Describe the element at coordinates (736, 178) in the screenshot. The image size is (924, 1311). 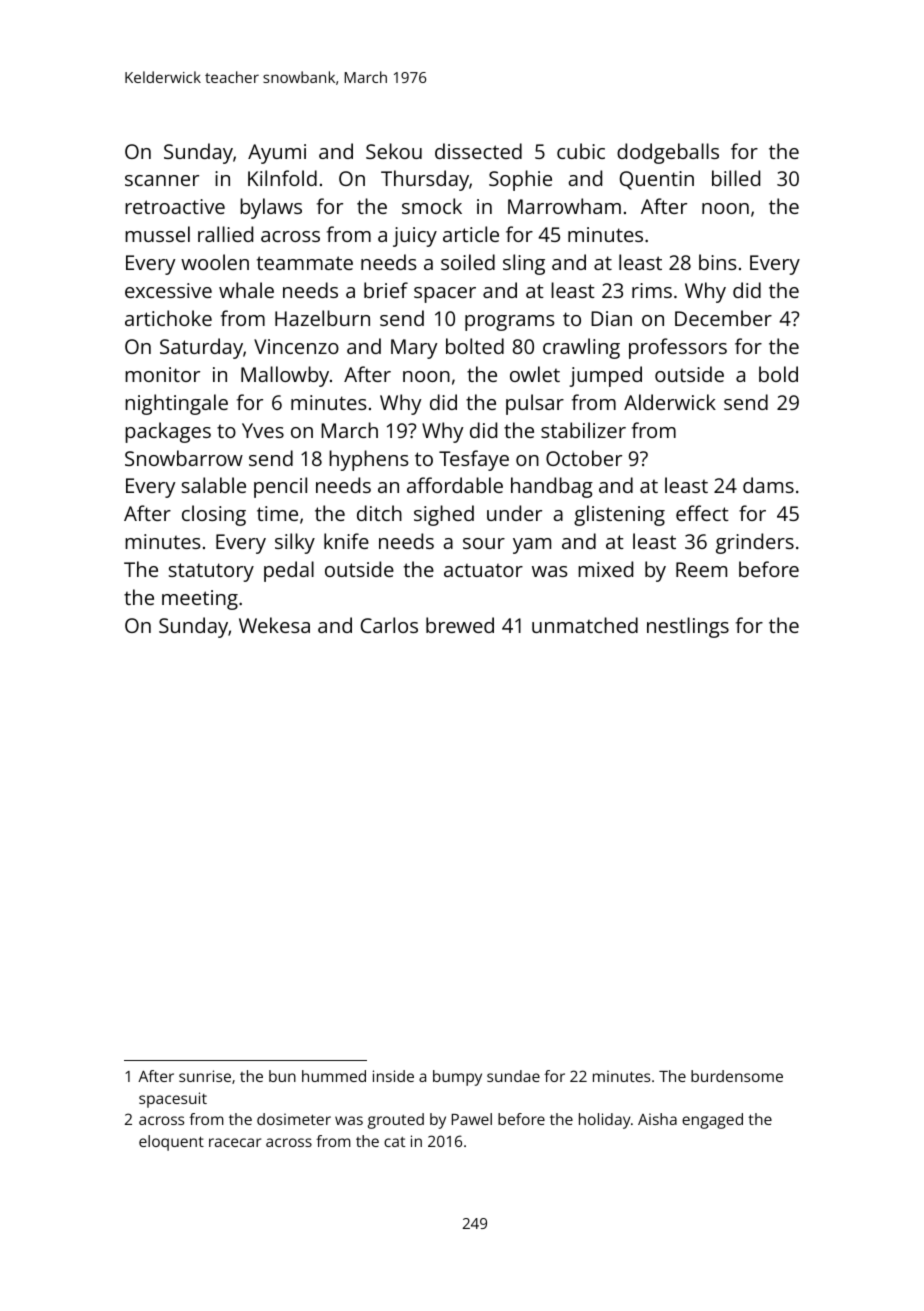
I see `billed` at that location.
